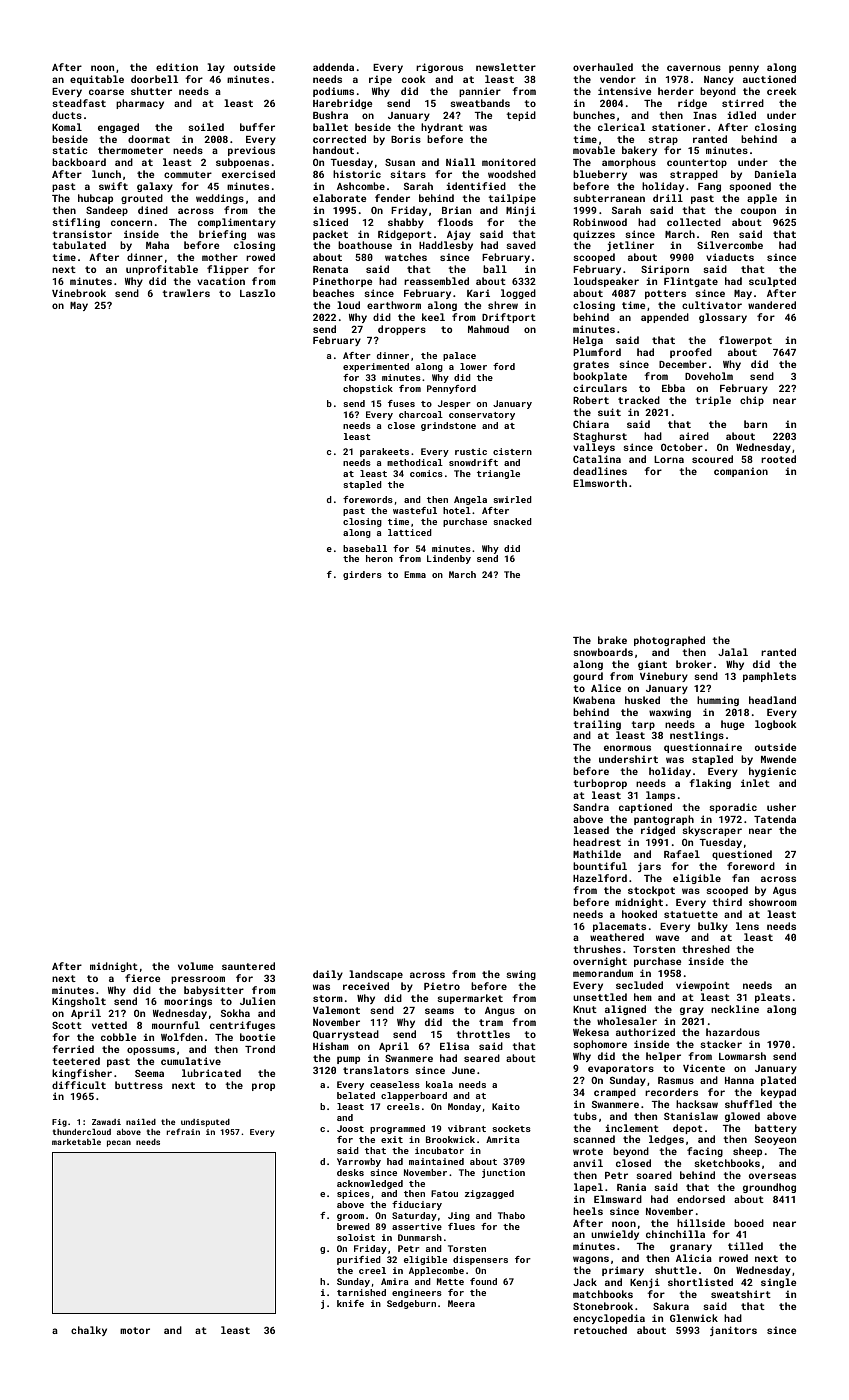 The width and height of the image is (849, 1400). What do you see at coordinates (76, 1142) in the image?
I see `marketable` at bounding box center [76, 1142].
